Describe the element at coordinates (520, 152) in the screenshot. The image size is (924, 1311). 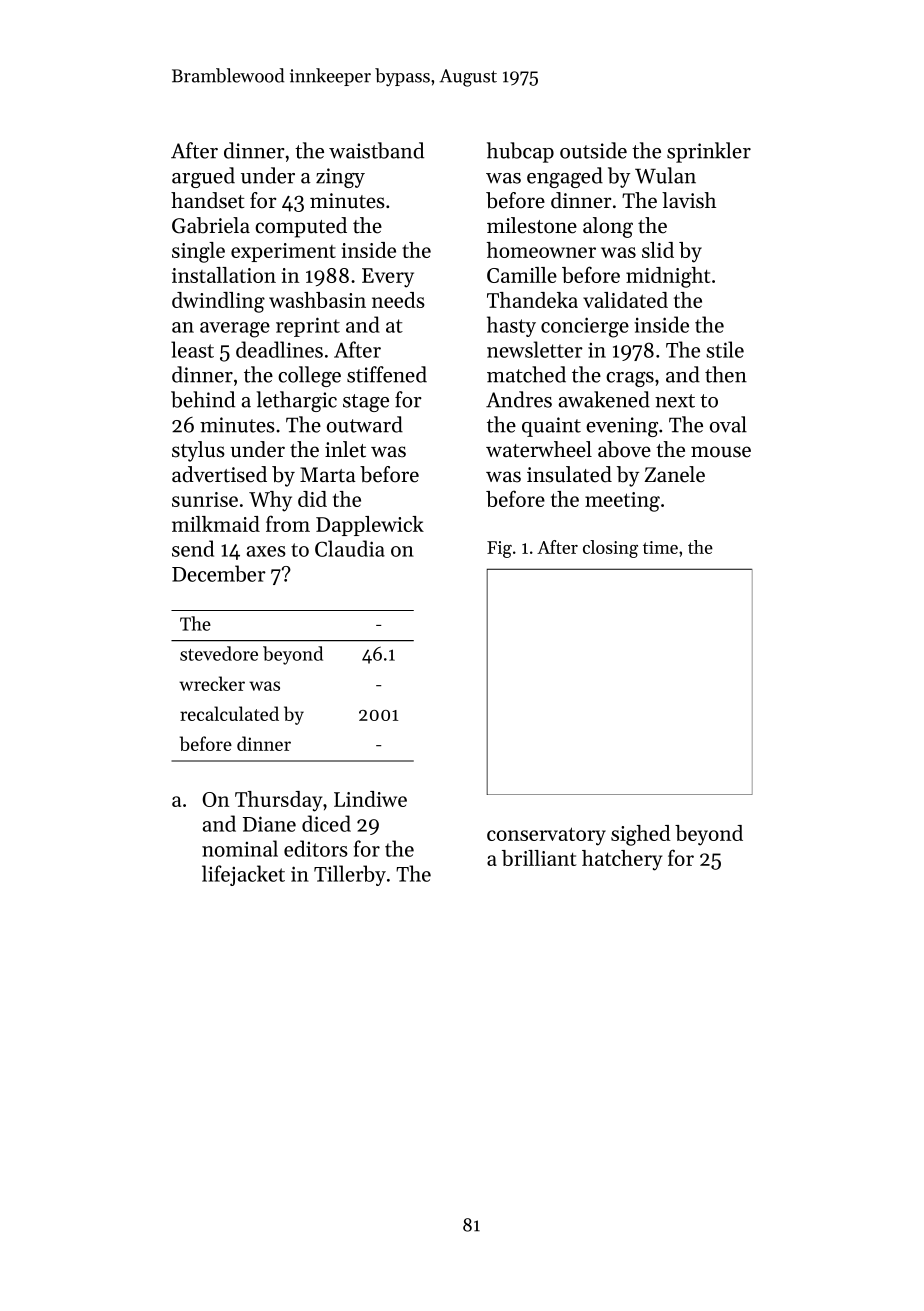
I see `hubcap` at that location.
